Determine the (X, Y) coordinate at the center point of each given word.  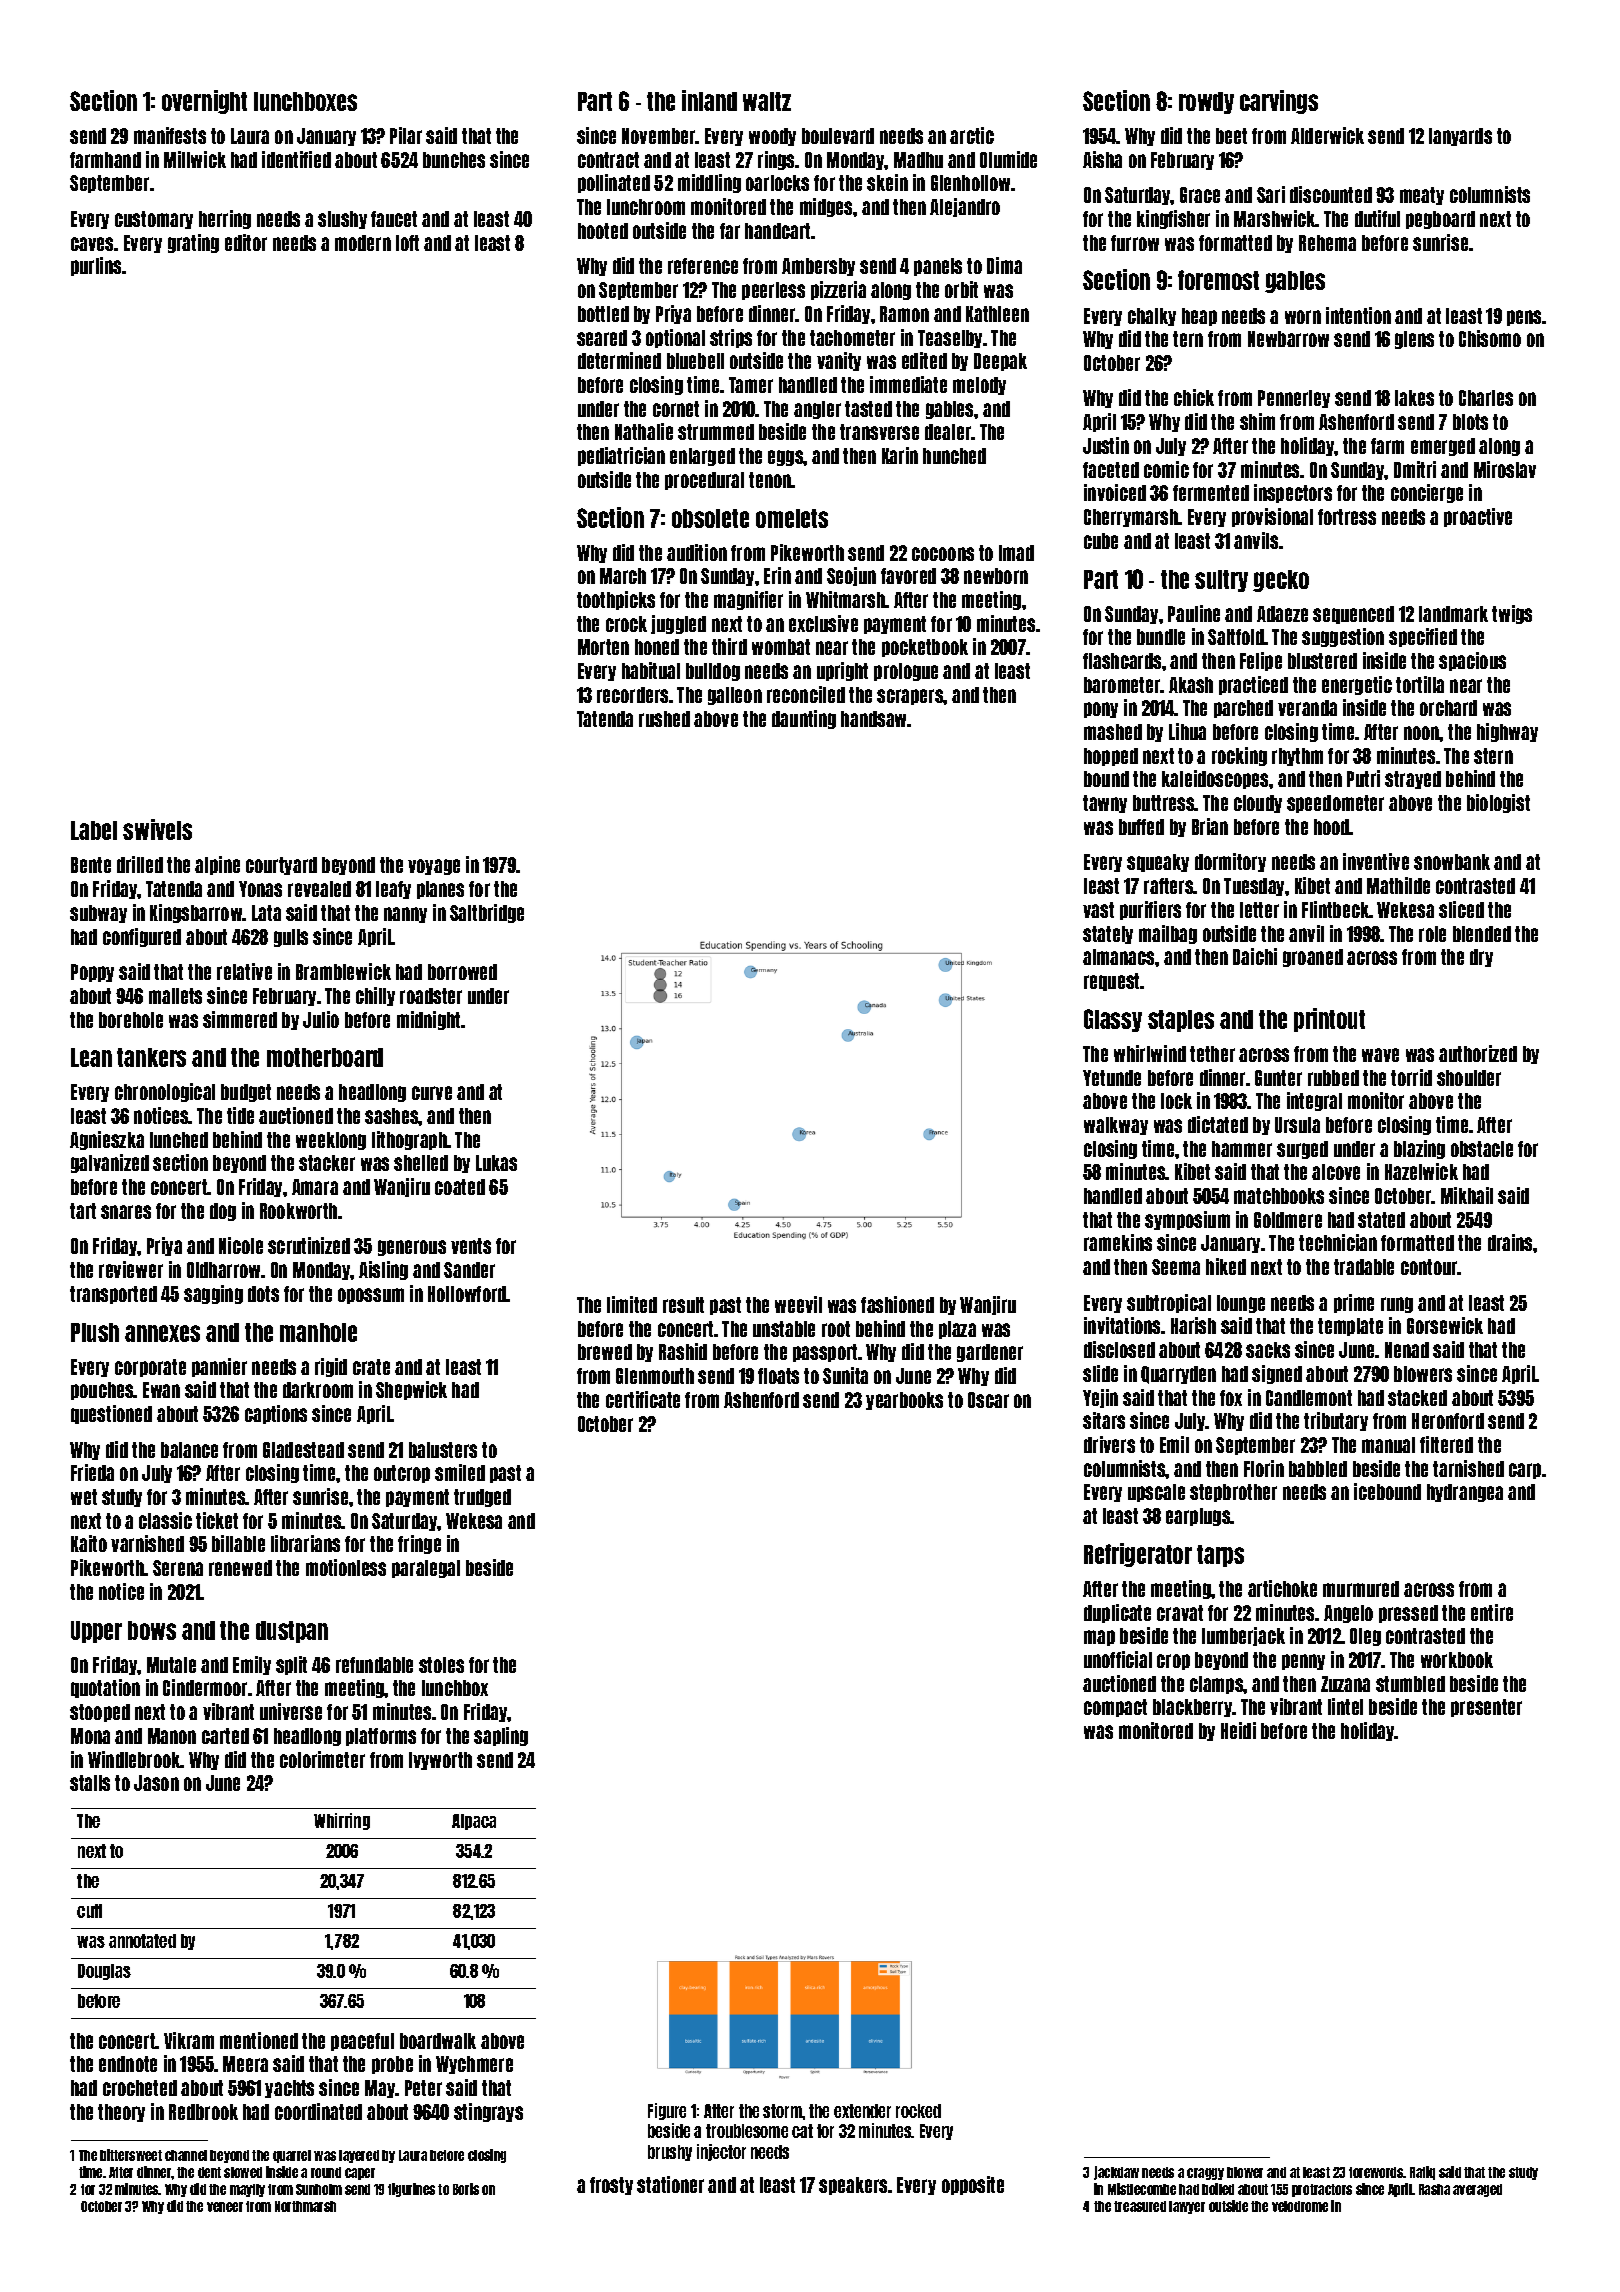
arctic (972, 135)
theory (121, 2113)
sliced (1461, 909)
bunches (454, 160)
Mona (90, 1736)
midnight (428, 1020)
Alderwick (1327, 135)
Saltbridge (487, 913)
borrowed (462, 972)
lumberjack (1243, 1636)
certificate (643, 1399)
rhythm (1297, 757)
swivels (157, 829)
